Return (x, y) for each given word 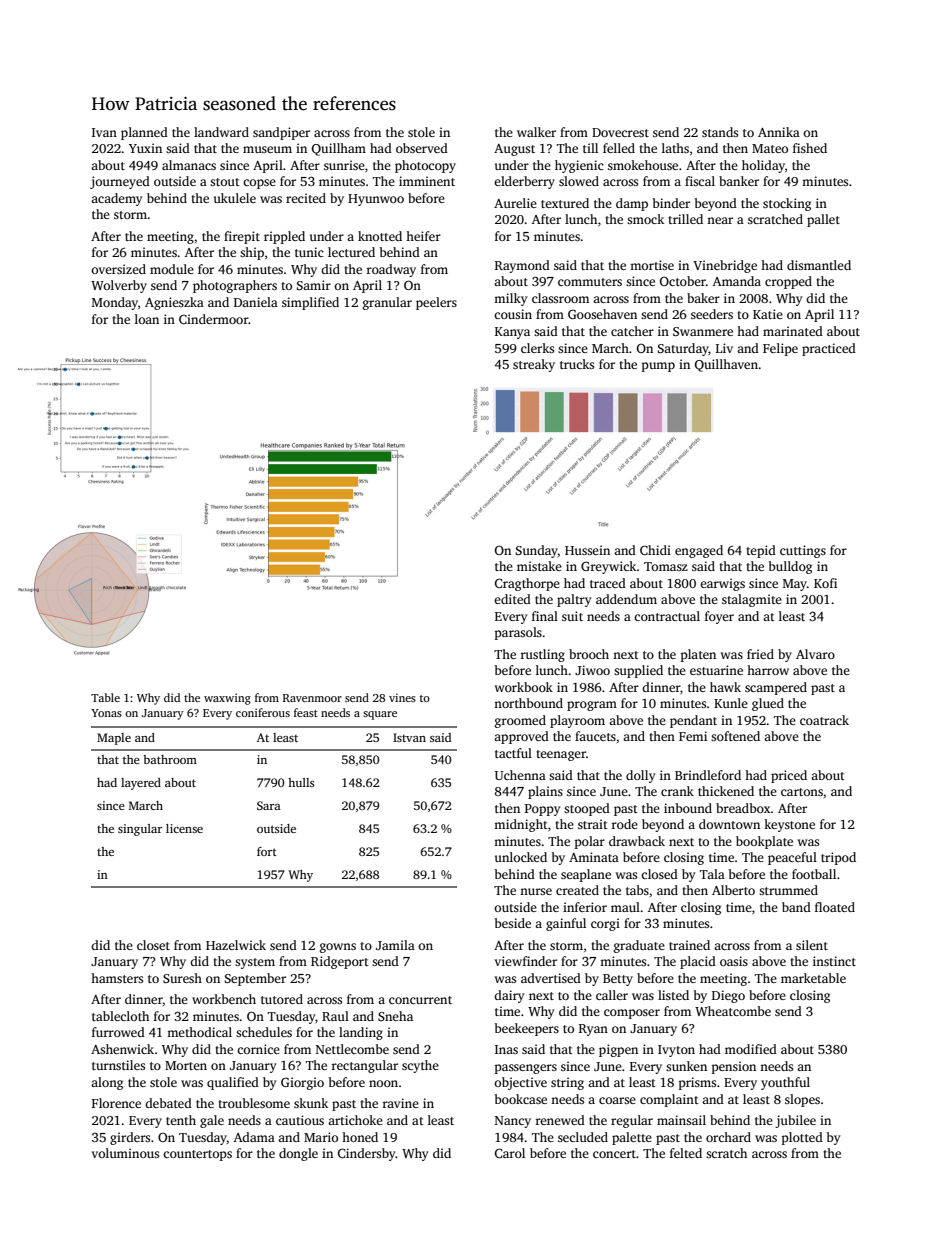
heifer (423, 236)
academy (116, 199)
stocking (787, 204)
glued (768, 704)
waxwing (227, 699)
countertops (197, 1155)
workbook (524, 687)
